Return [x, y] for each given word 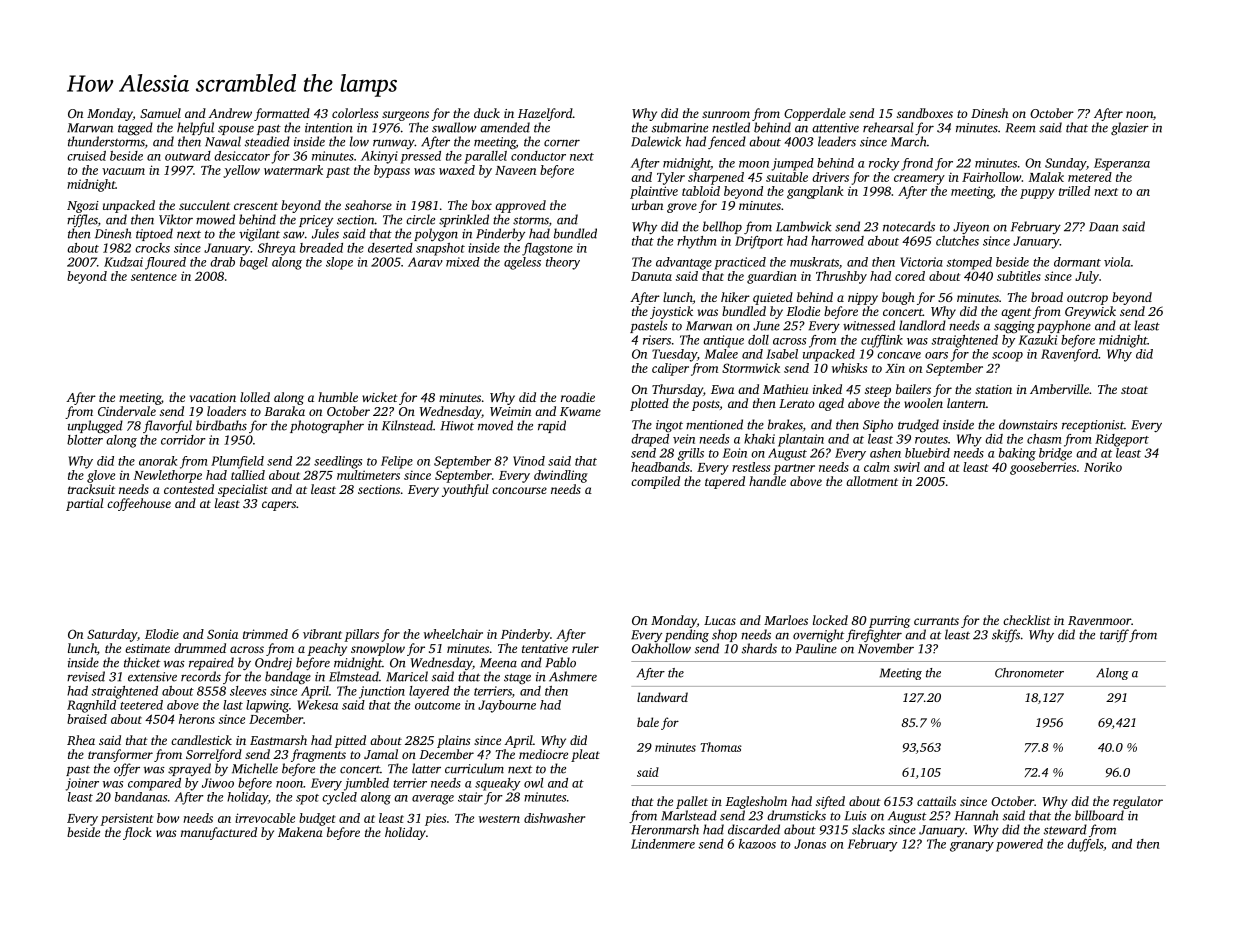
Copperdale [815, 114]
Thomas [721, 747]
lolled [255, 397]
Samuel [160, 113]
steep [878, 391]
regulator [1138, 802]
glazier [1130, 128]
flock [137, 833]
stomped [969, 263]
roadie [578, 397]
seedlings [338, 462]
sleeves [248, 691]
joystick [671, 312]
